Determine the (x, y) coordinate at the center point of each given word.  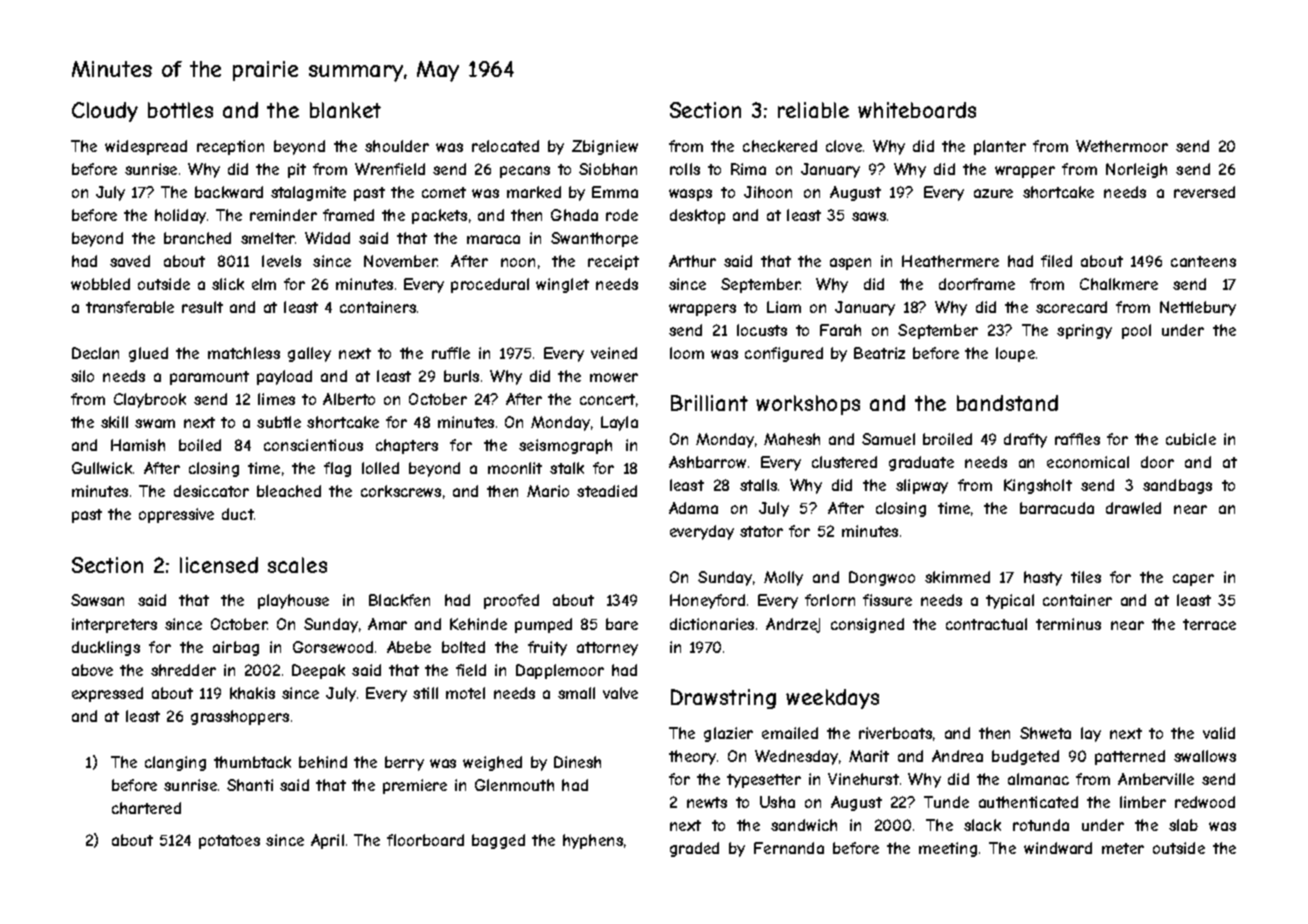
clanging (175, 763)
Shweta (1045, 733)
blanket (345, 110)
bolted (463, 647)
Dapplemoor (560, 671)
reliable (813, 110)
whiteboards (917, 110)
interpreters (114, 625)
